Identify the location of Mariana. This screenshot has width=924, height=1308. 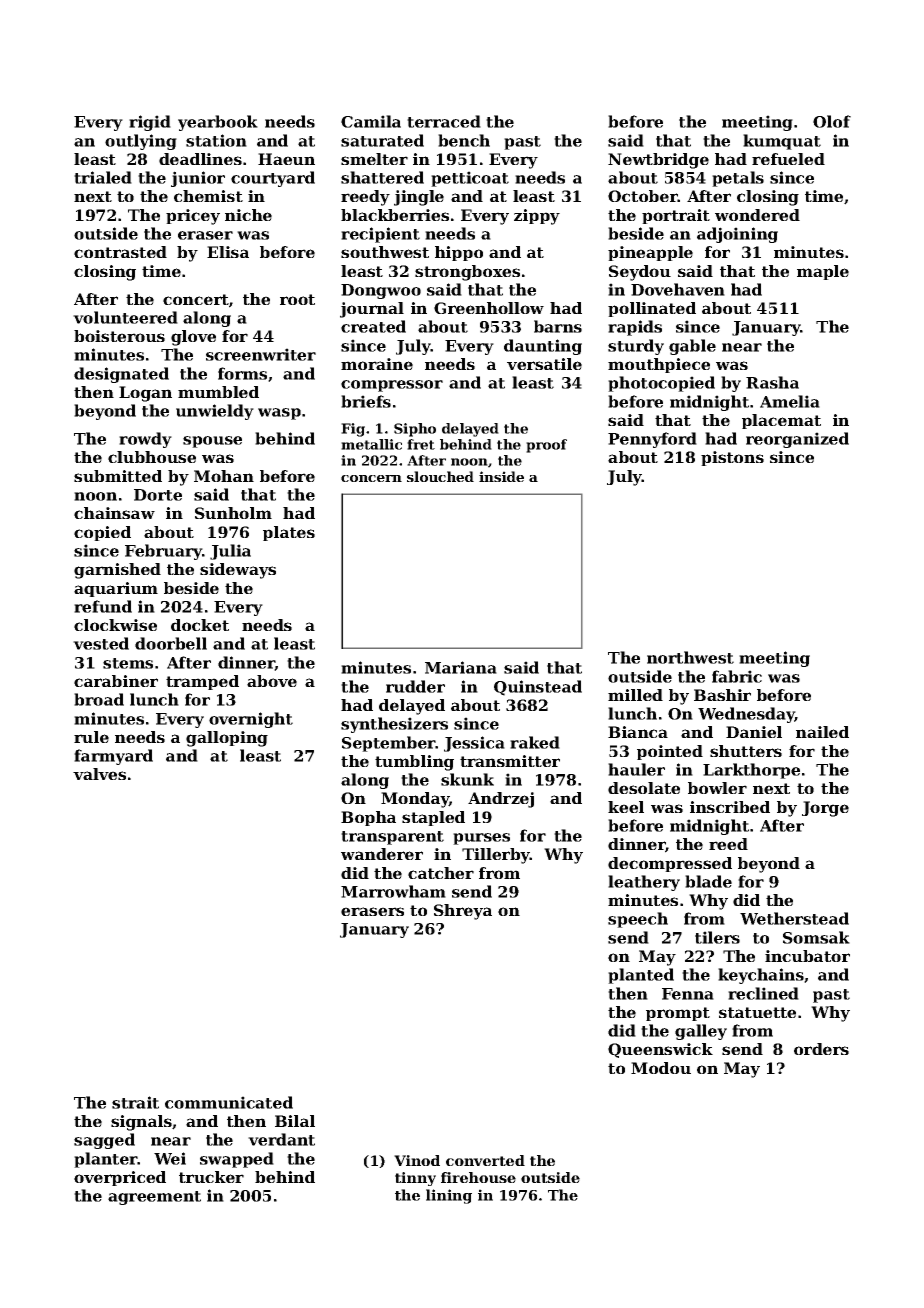
(461, 667).
